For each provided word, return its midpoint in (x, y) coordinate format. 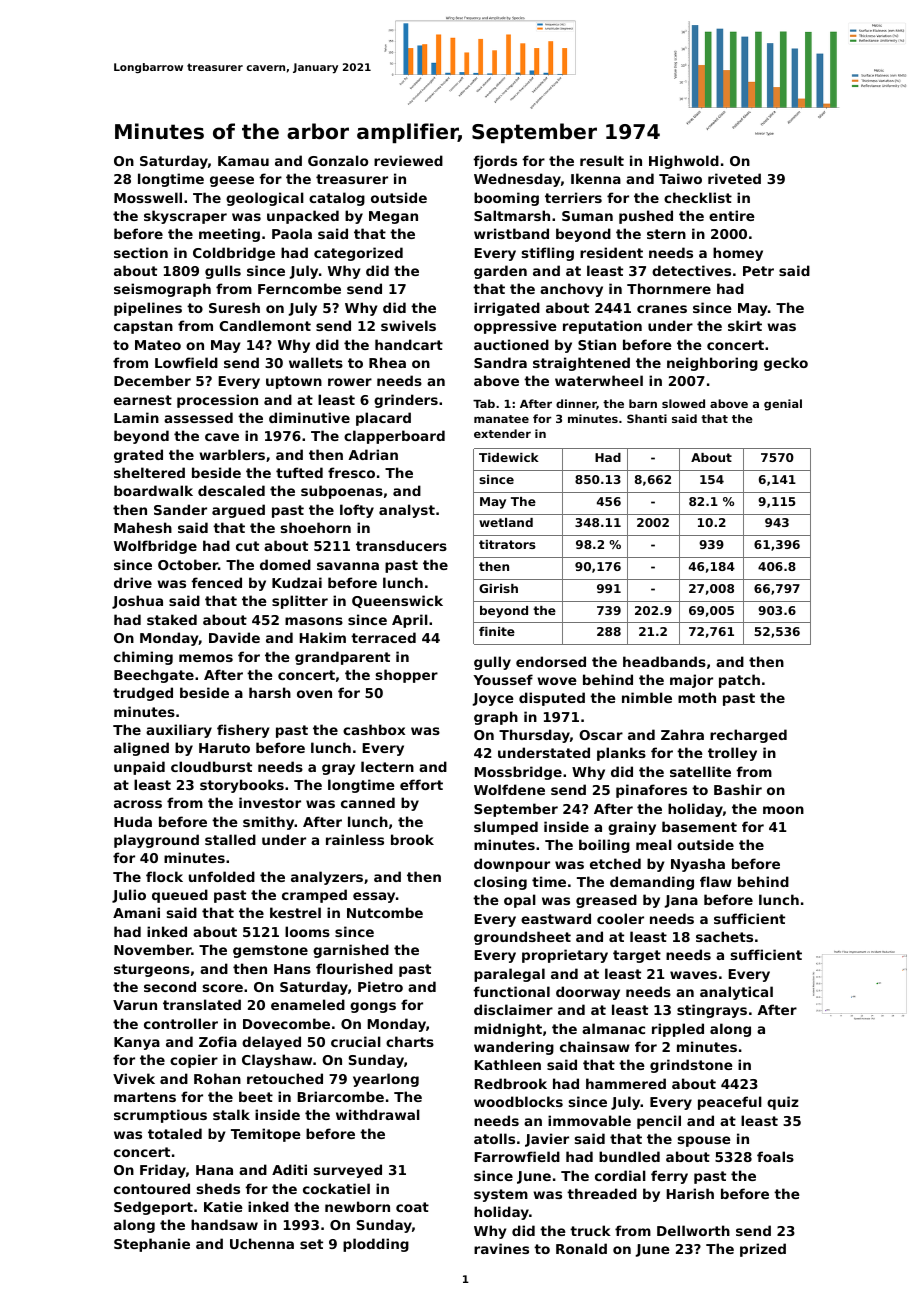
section (141, 252)
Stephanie (152, 1245)
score (223, 988)
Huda (133, 821)
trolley (732, 754)
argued (238, 511)
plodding (376, 1245)
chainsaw (595, 1046)
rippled (678, 1030)
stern (666, 234)
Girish (498, 588)
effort (421, 784)
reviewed (408, 160)
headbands (664, 661)
